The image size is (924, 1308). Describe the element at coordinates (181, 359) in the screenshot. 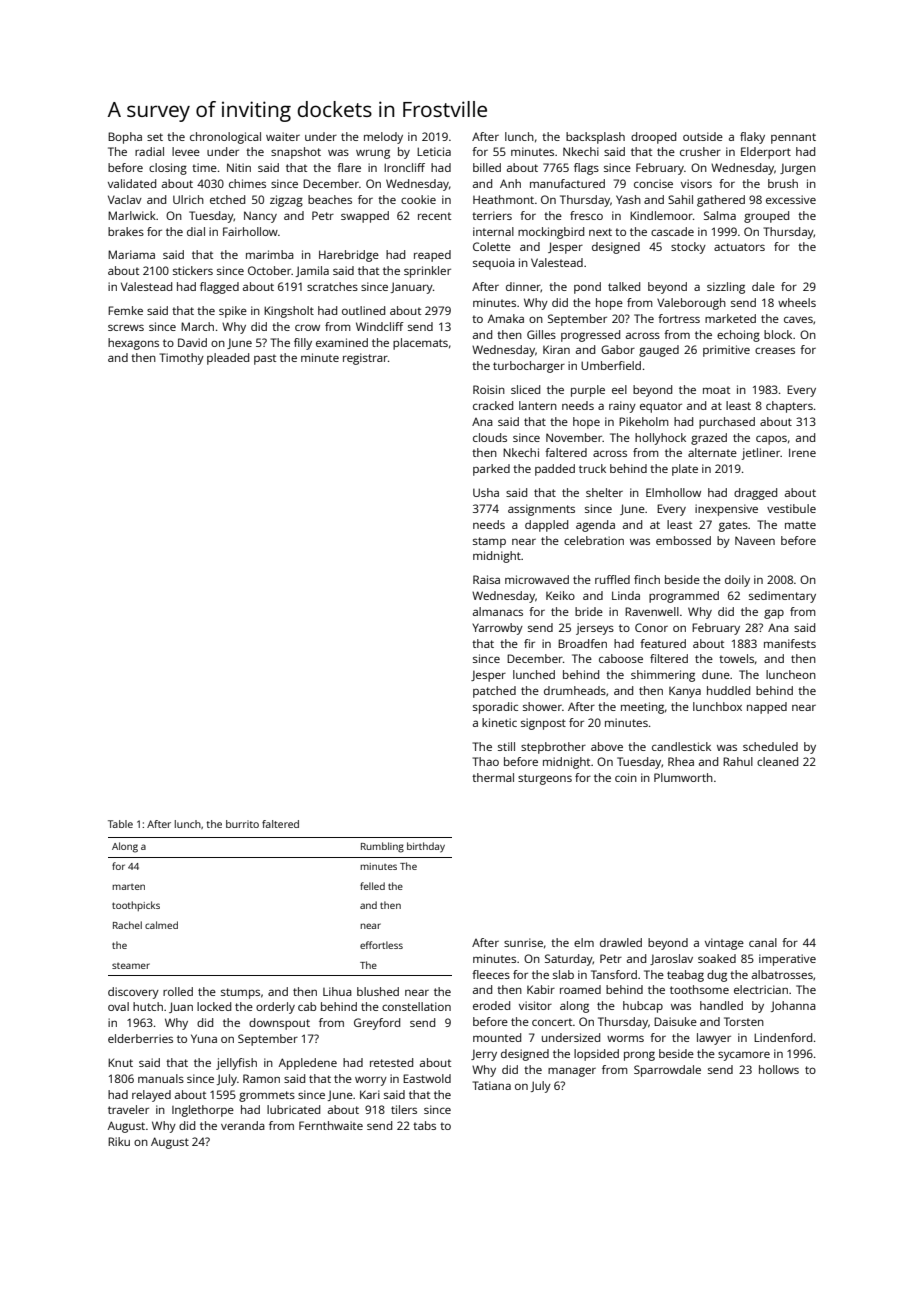

I see `Timothy` at that location.
